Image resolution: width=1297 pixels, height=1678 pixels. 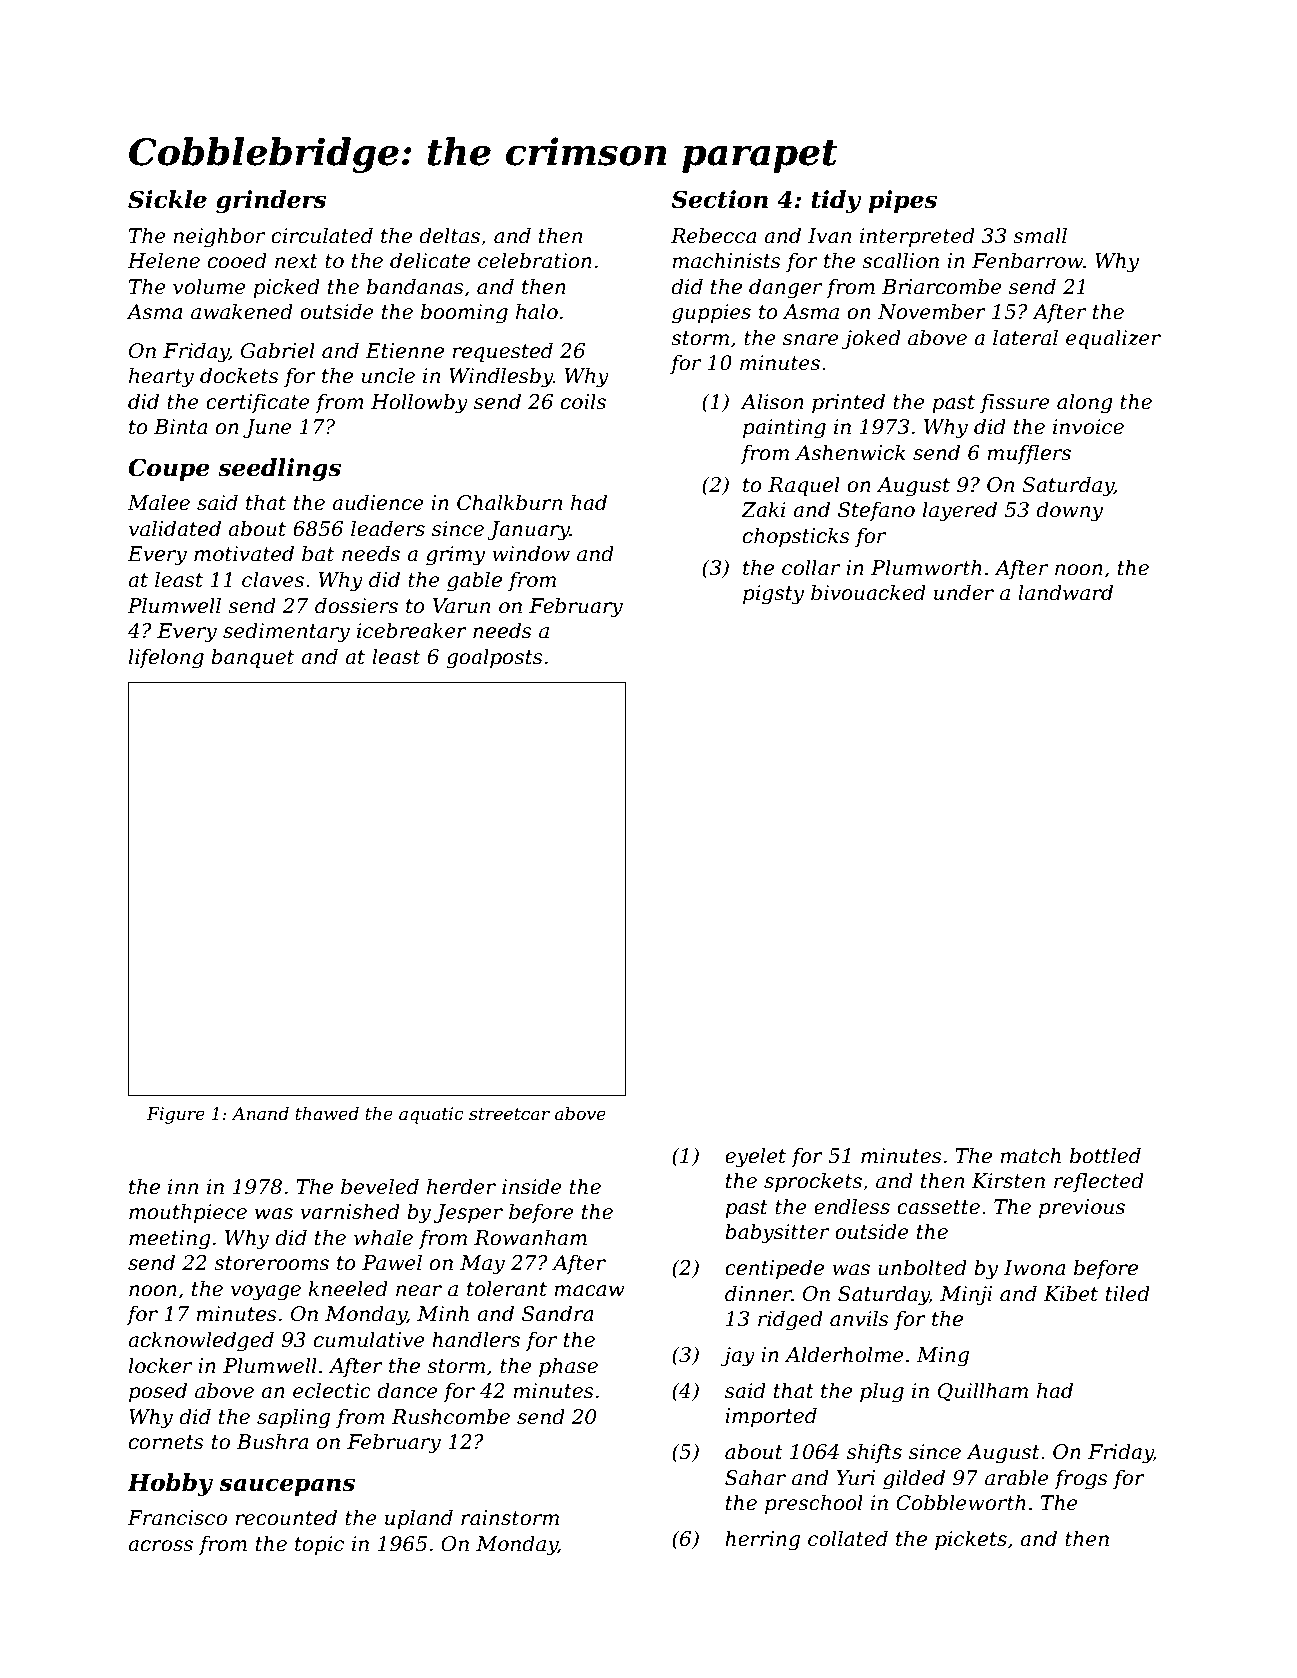 I want to click on mouthpiece, so click(x=188, y=1213).
